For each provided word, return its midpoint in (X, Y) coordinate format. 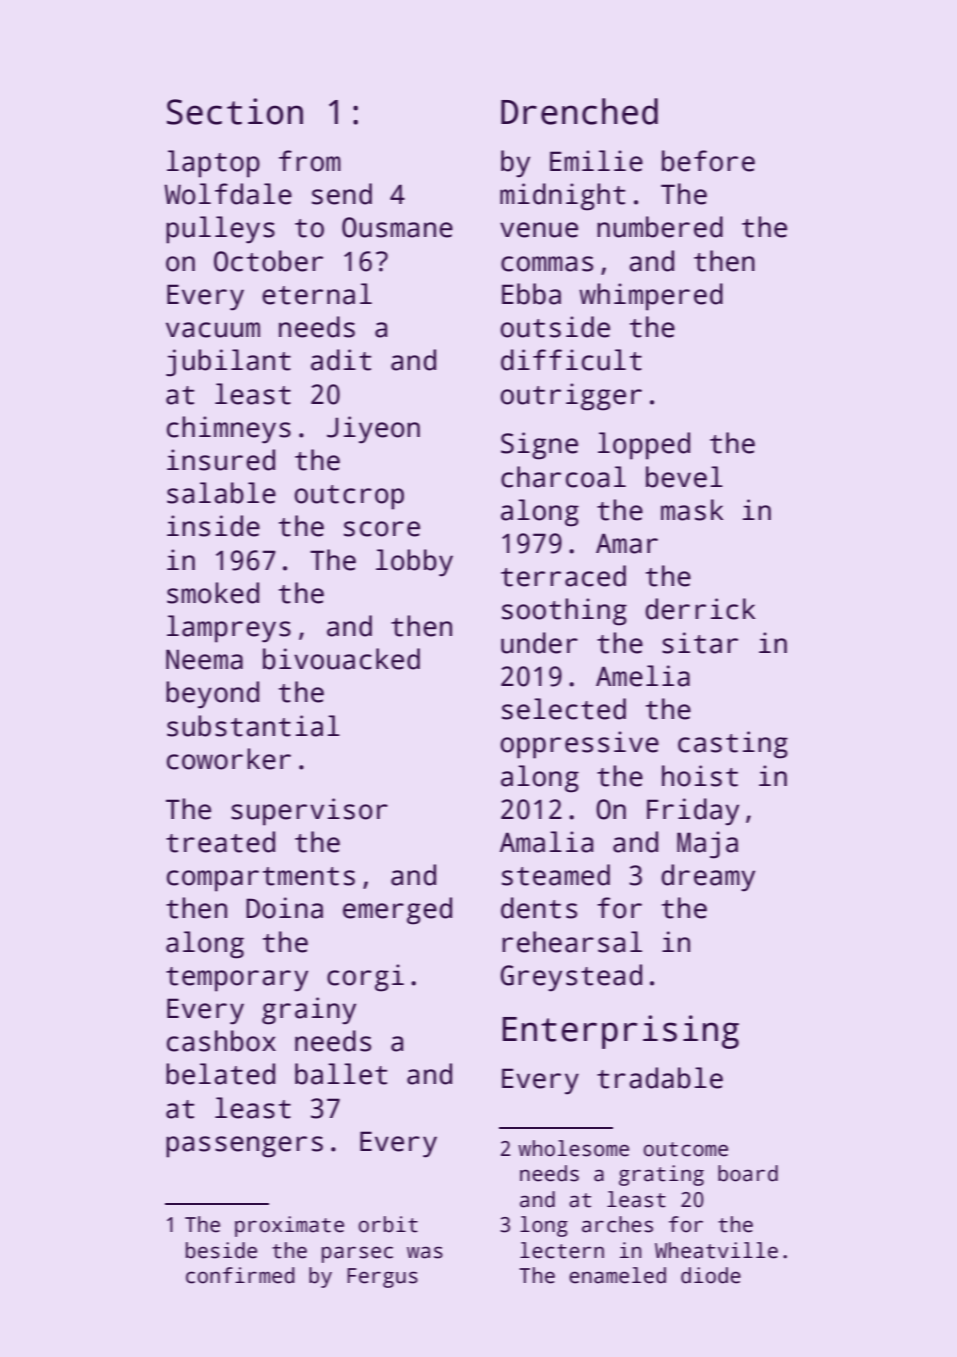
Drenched (579, 111)
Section (235, 111)
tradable (660, 1078)
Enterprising (621, 1032)
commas (547, 264)
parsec (357, 1254)
